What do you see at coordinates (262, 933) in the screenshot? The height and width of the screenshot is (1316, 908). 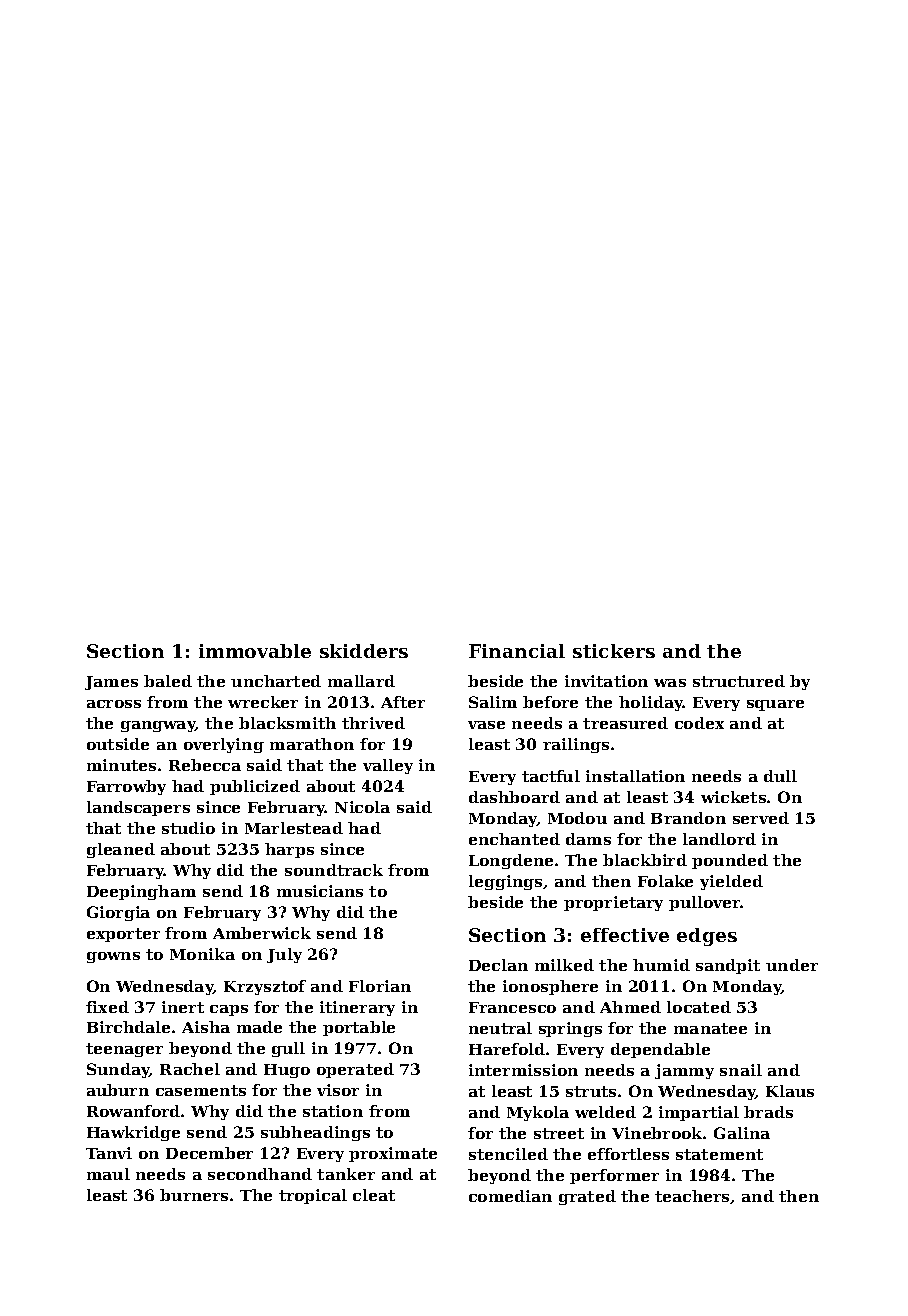 I see `Amberwick` at bounding box center [262, 933].
